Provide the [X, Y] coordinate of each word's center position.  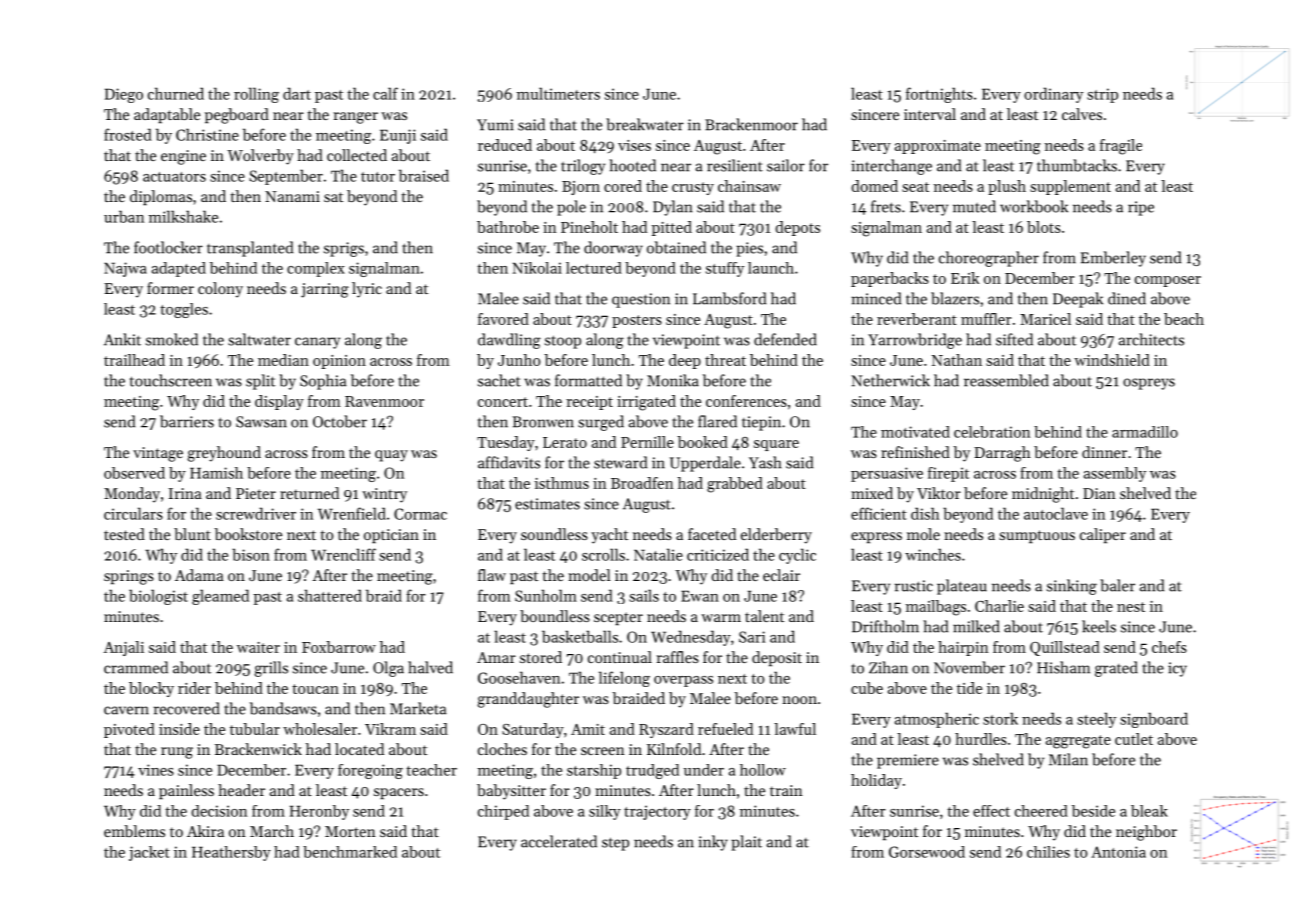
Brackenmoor [751, 124]
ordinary [1053, 95]
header [241, 790]
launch [771, 268]
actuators [174, 177]
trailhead [134, 360]
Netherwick [890, 380]
